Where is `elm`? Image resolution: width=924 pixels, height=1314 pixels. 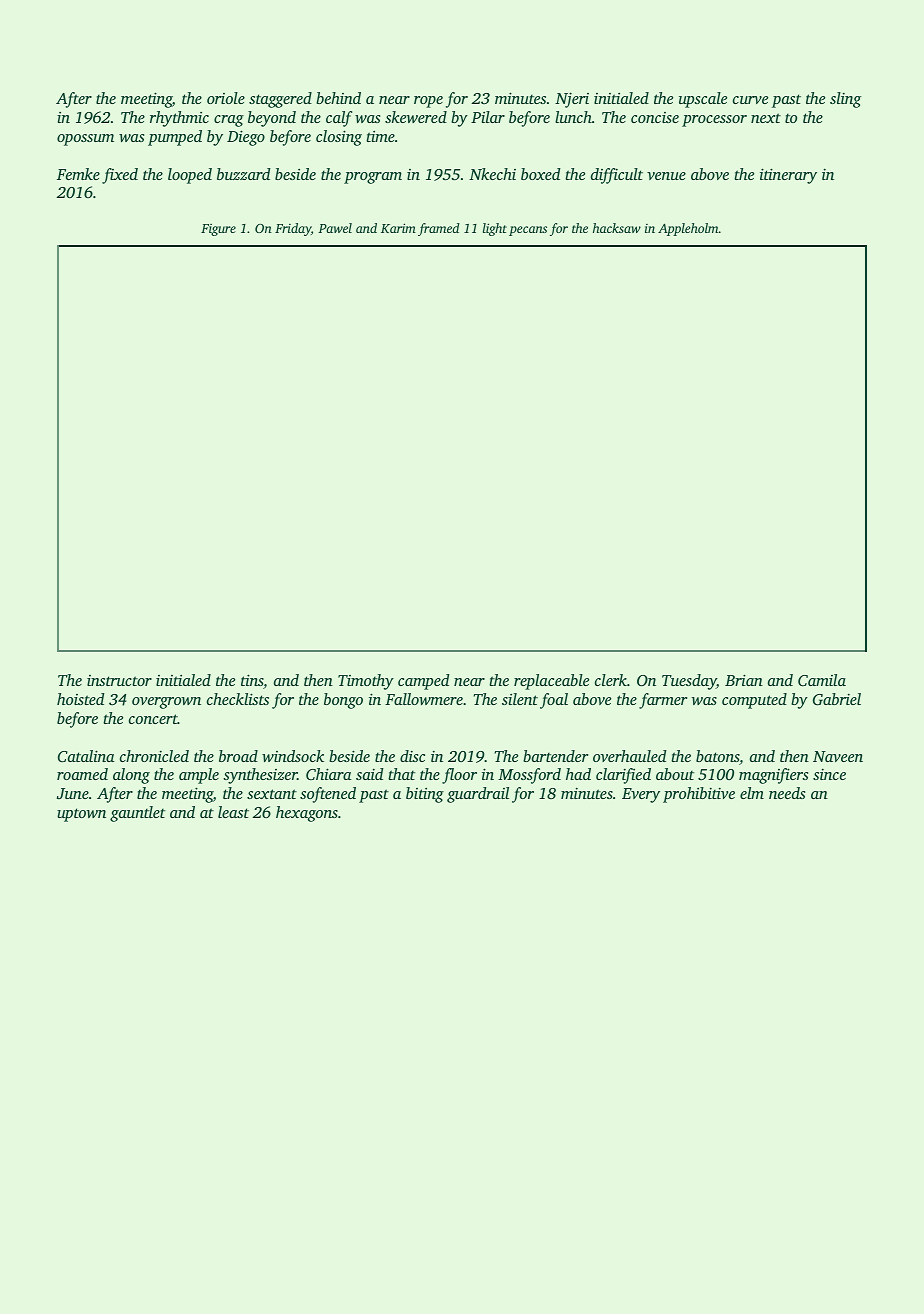 elm is located at coordinates (752, 793).
